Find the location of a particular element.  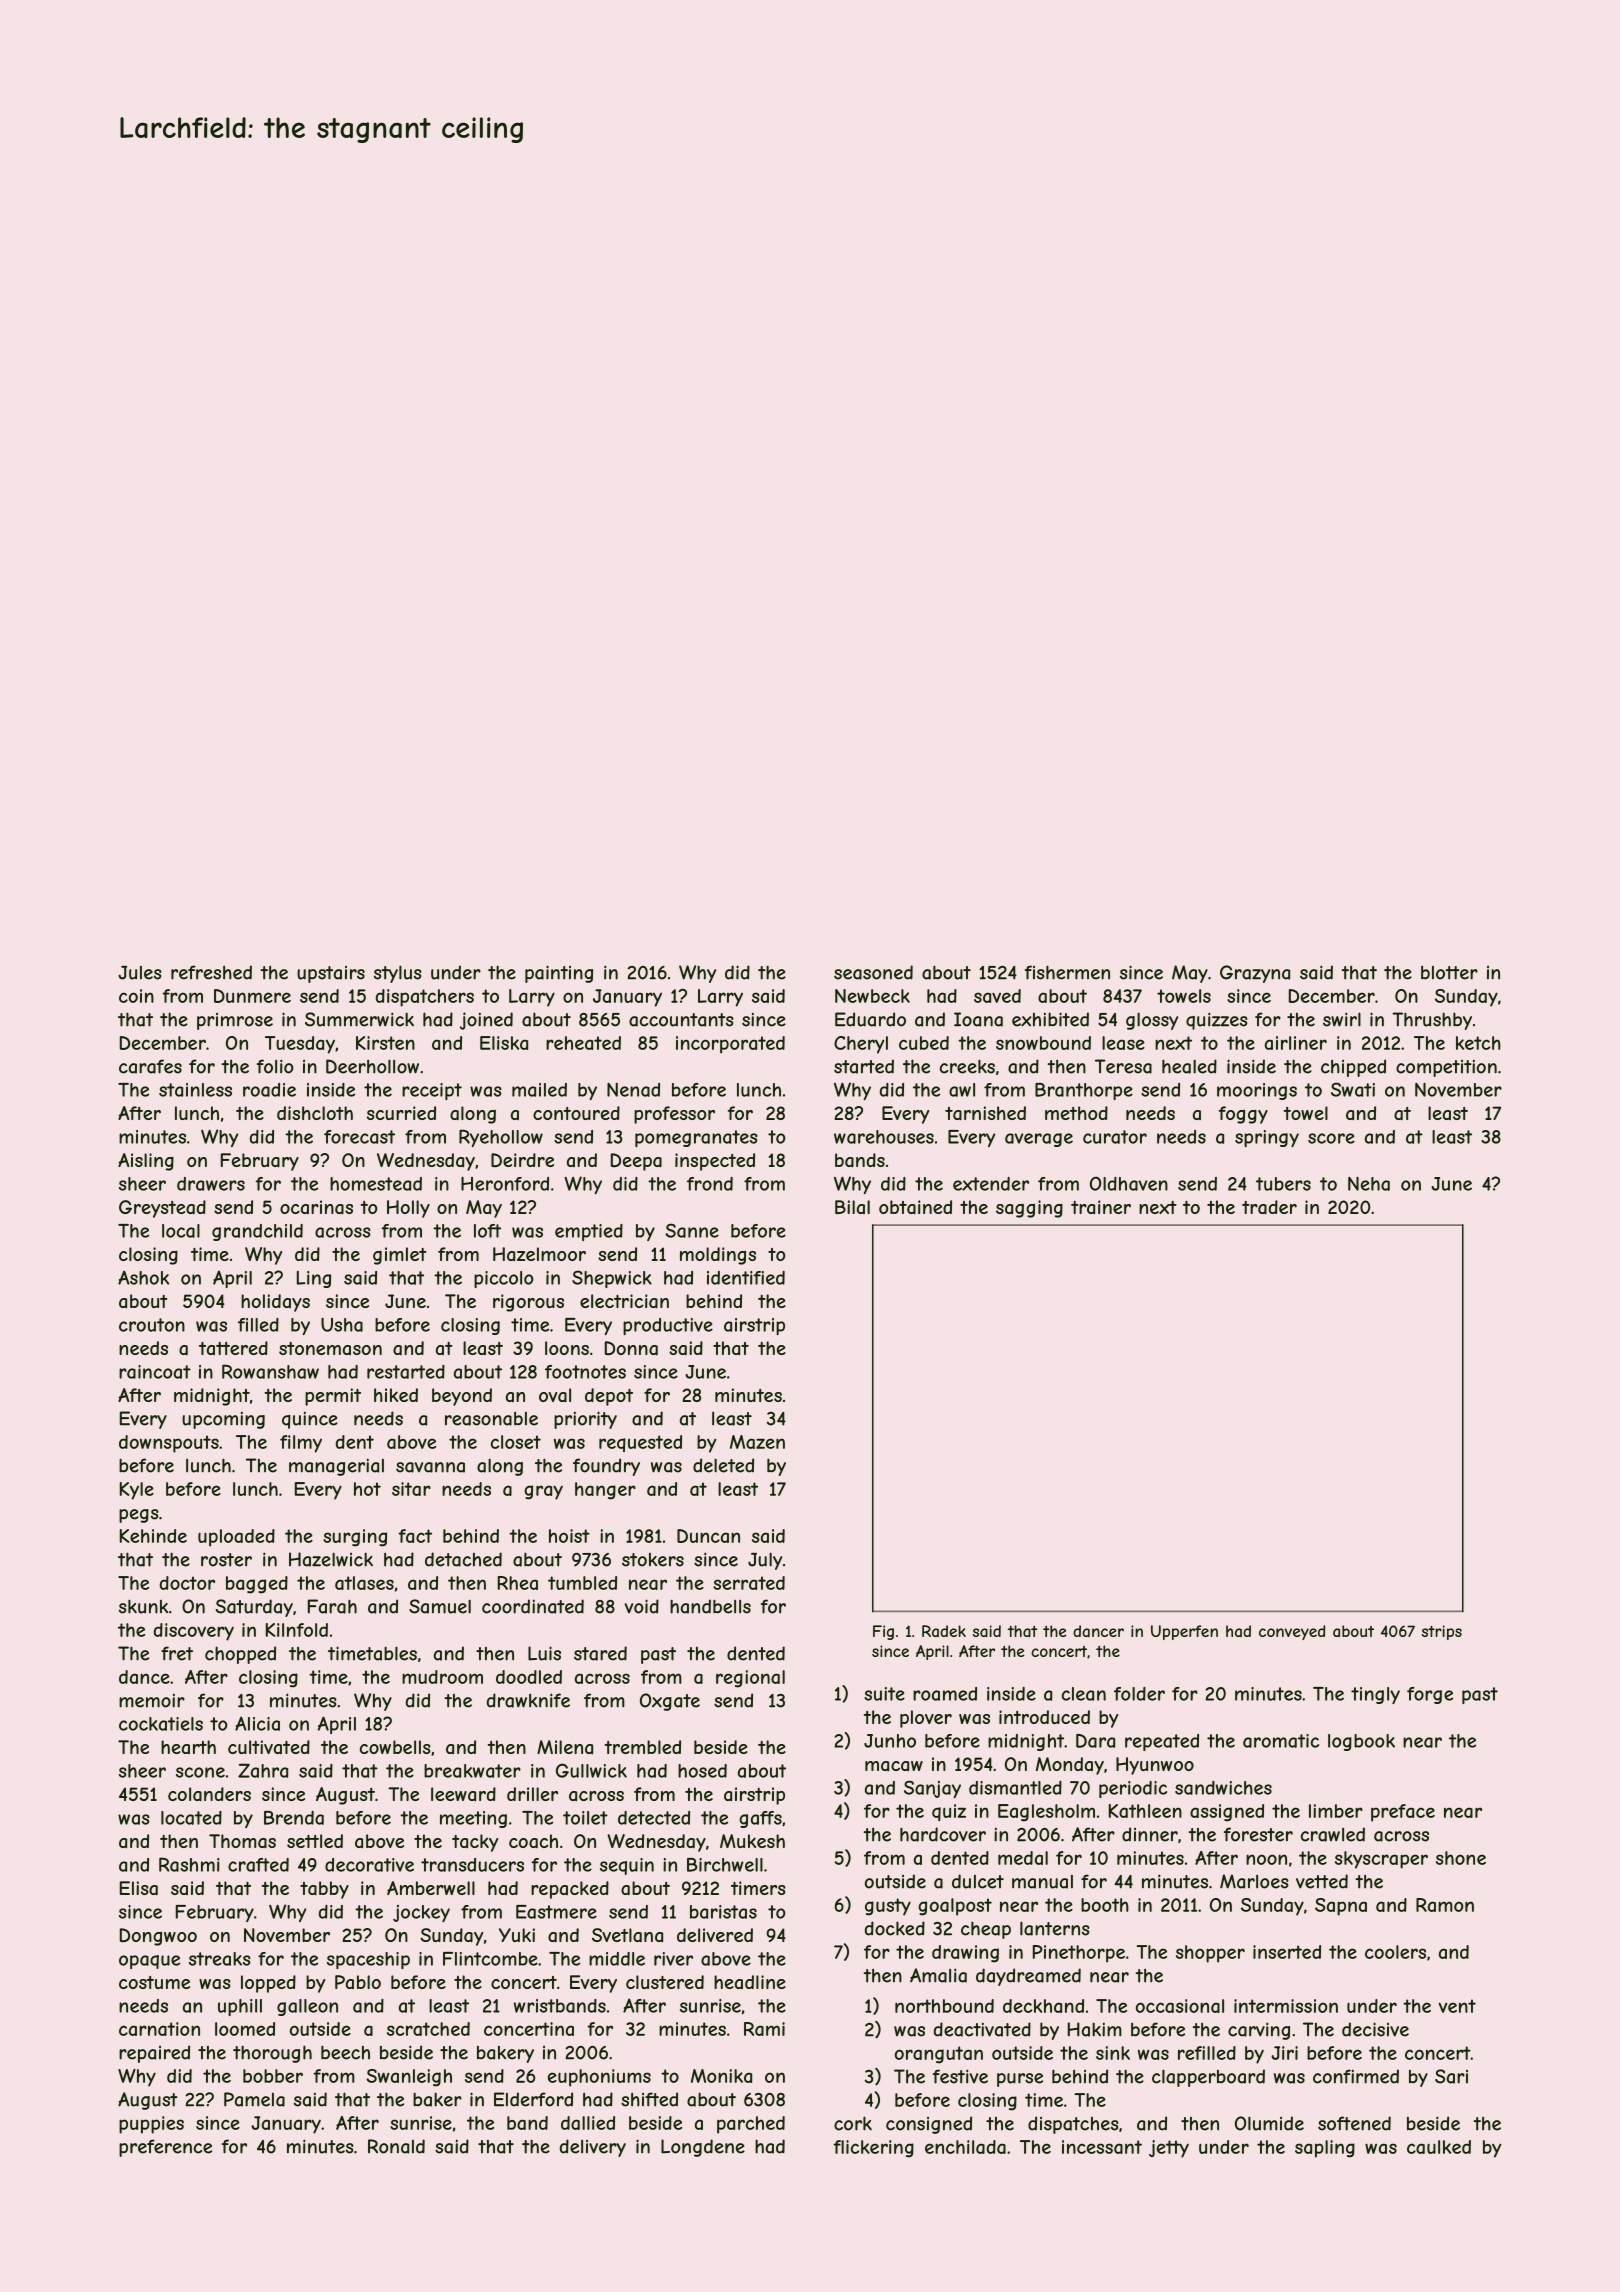

electrician is located at coordinates (624, 1301).
